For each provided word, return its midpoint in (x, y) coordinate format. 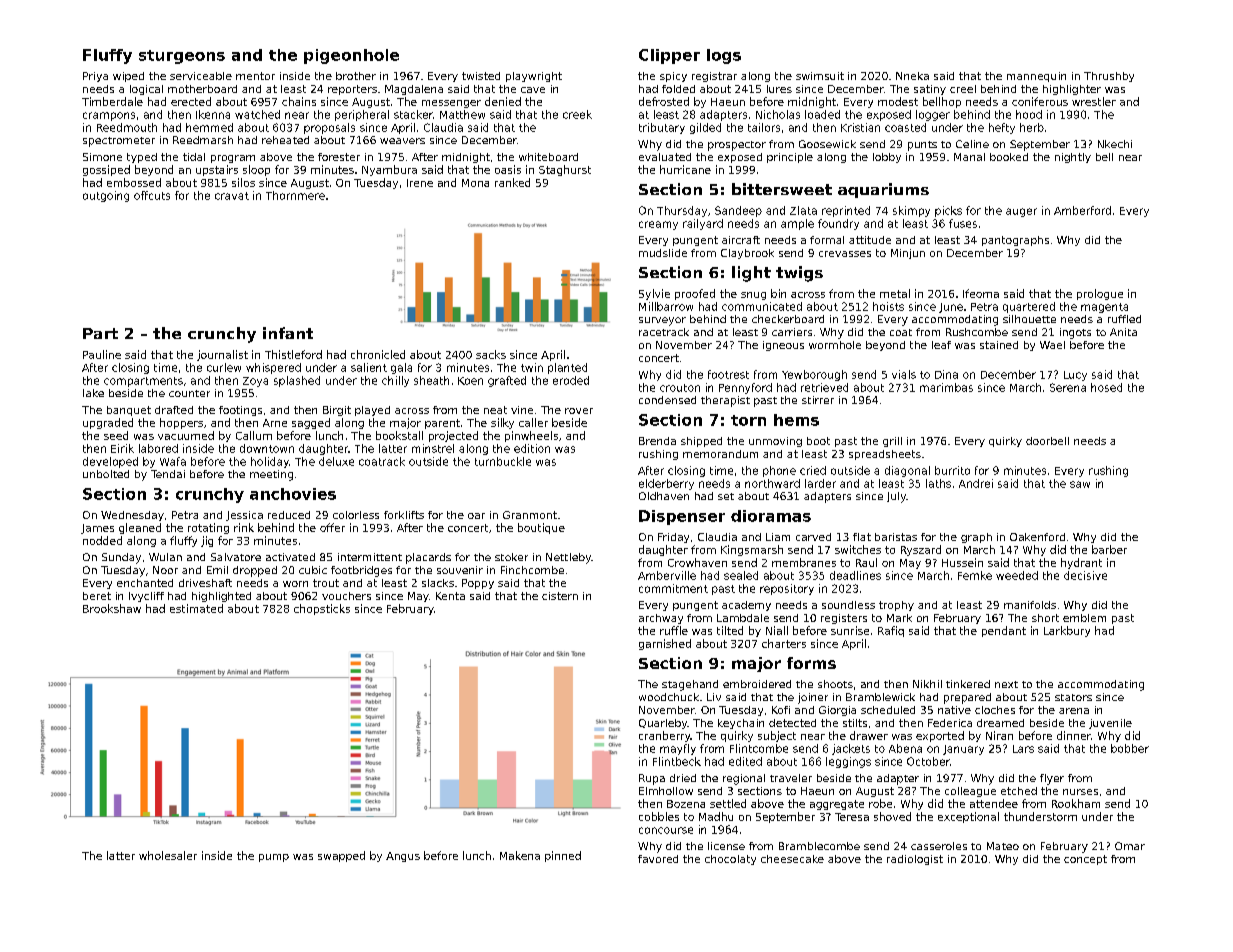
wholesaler (168, 855)
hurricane (685, 169)
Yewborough (814, 375)
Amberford (1082, 210)
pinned (563, 856)
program (233, 159)
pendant (1004, 631)
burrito (952, 470)
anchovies (293, 494)
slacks (438, 583)
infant (288, 333)
